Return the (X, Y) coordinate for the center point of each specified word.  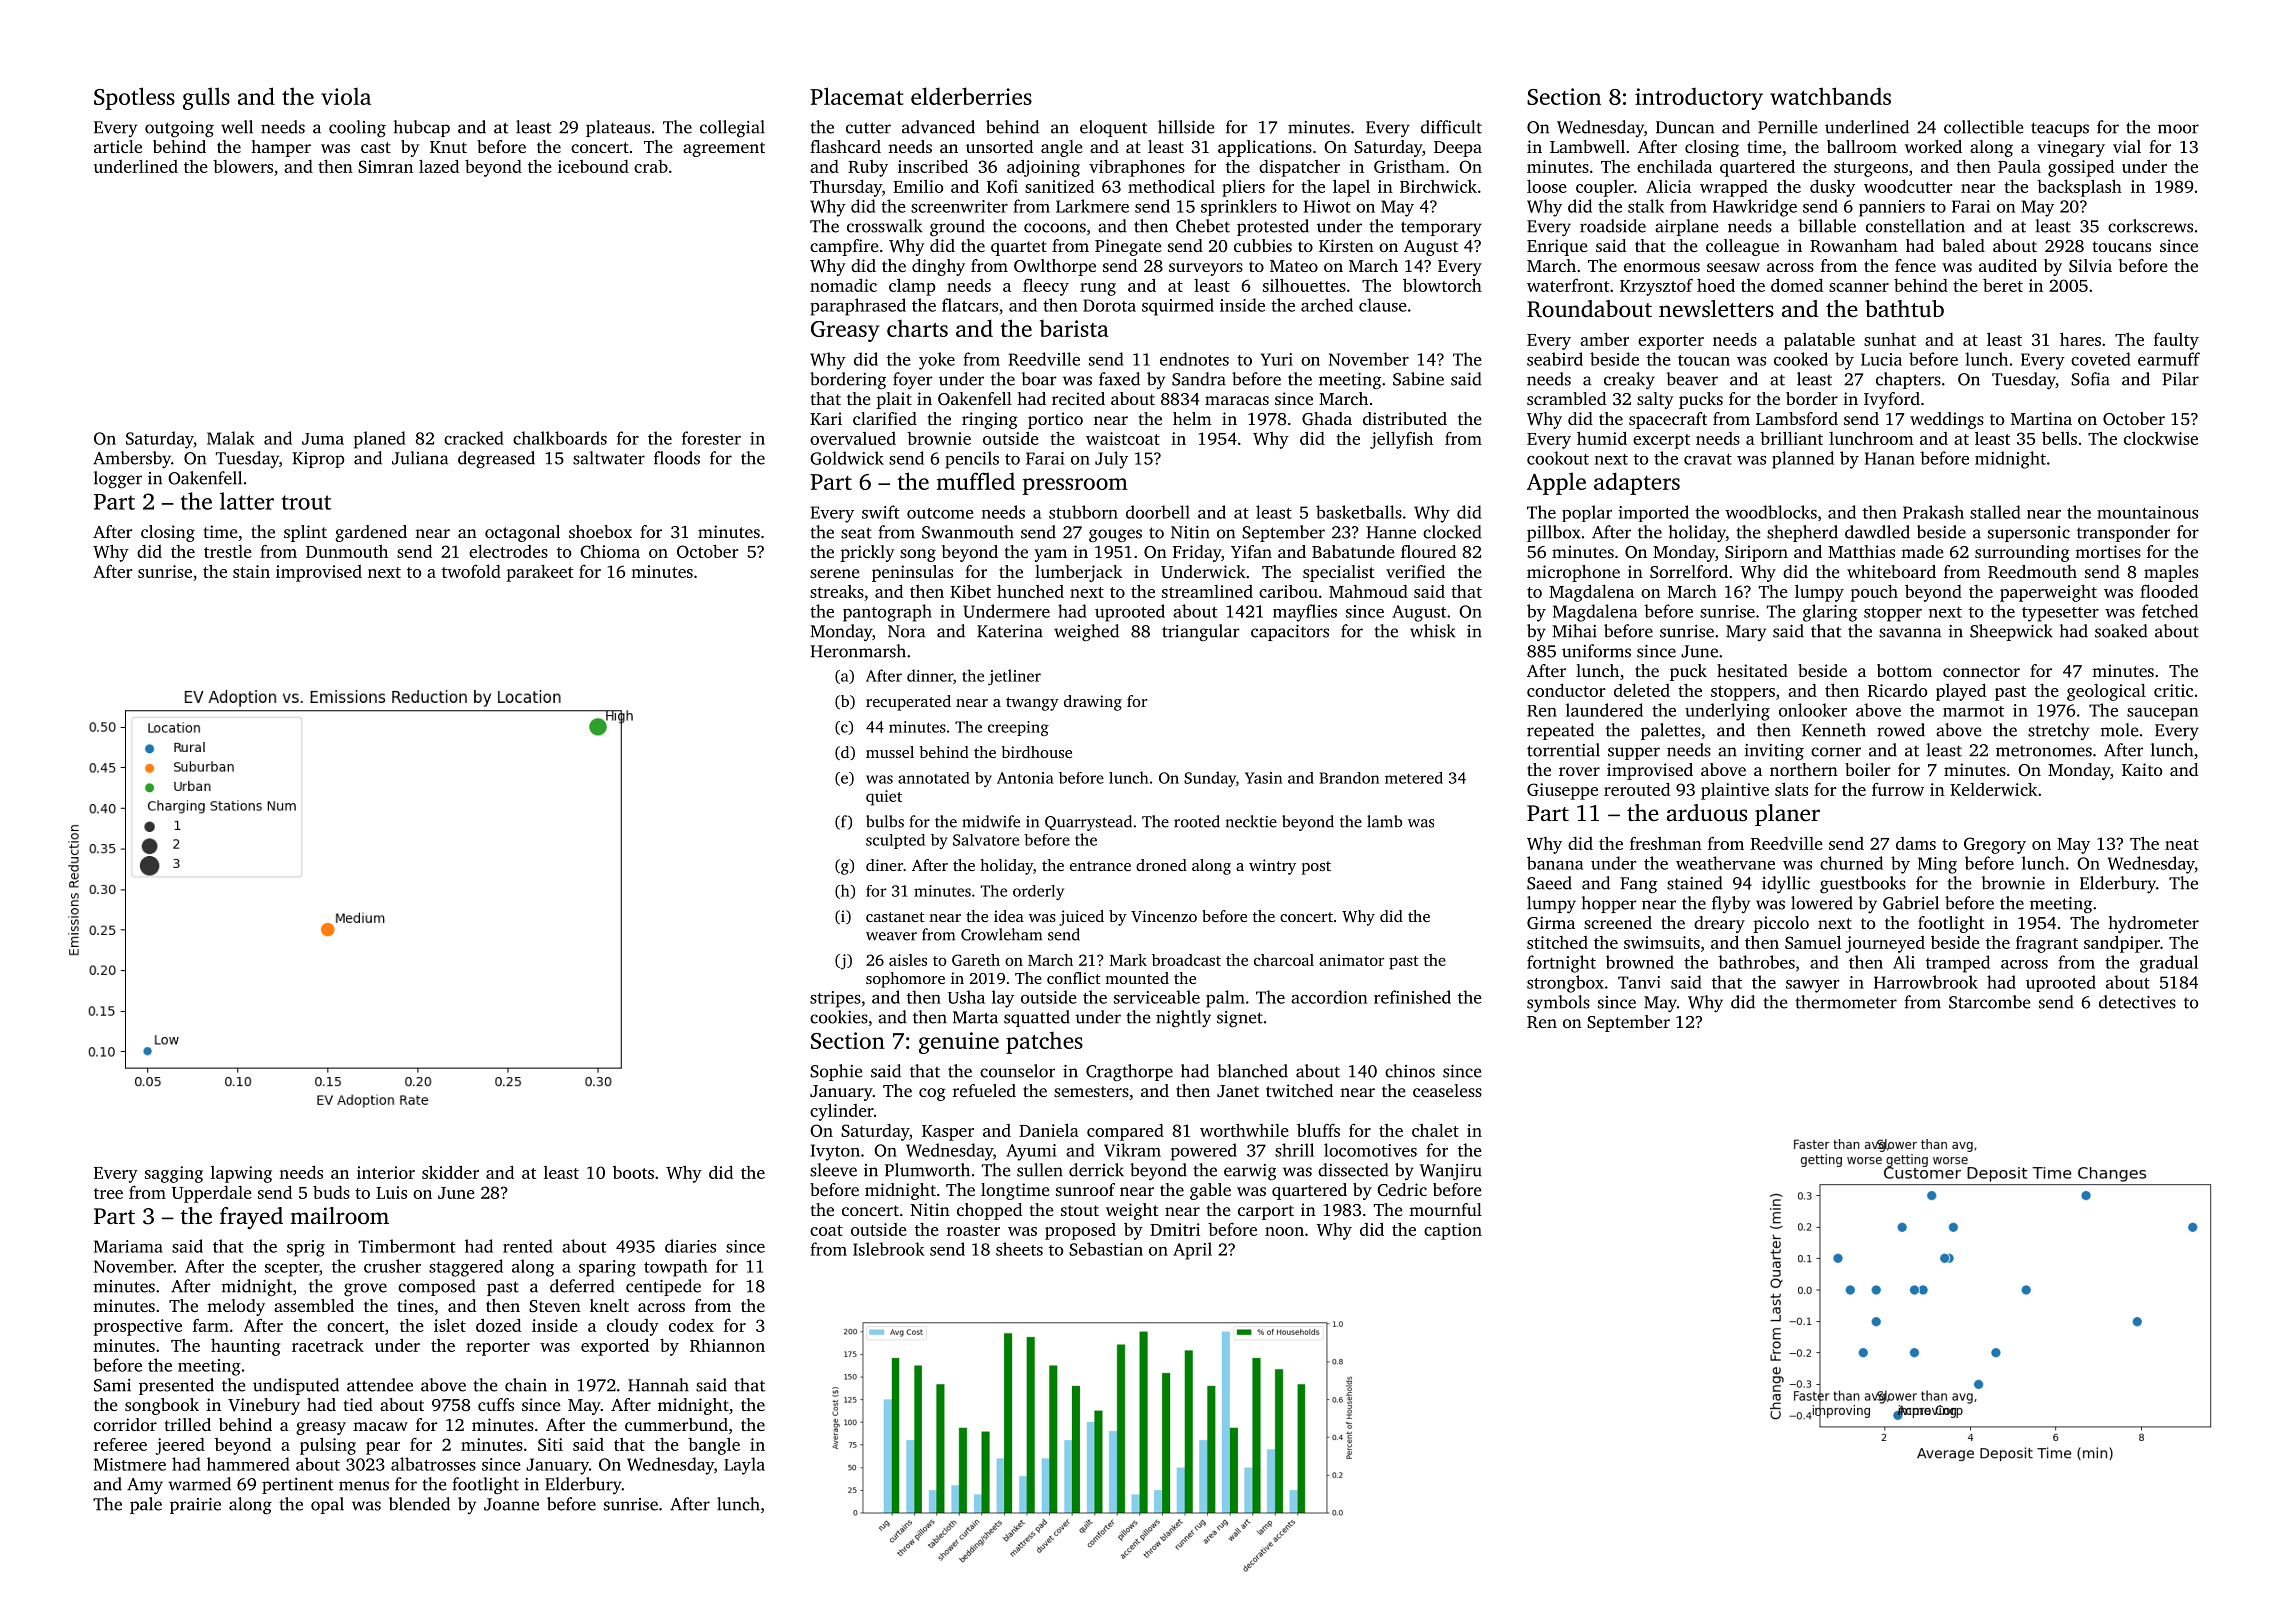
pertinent (298, 1486)
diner (884, 865)
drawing (1093, 703)
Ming (1937, 865)
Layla (744, 1466)
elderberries (971, 96)
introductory (1699, 98)
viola (346, 96)
